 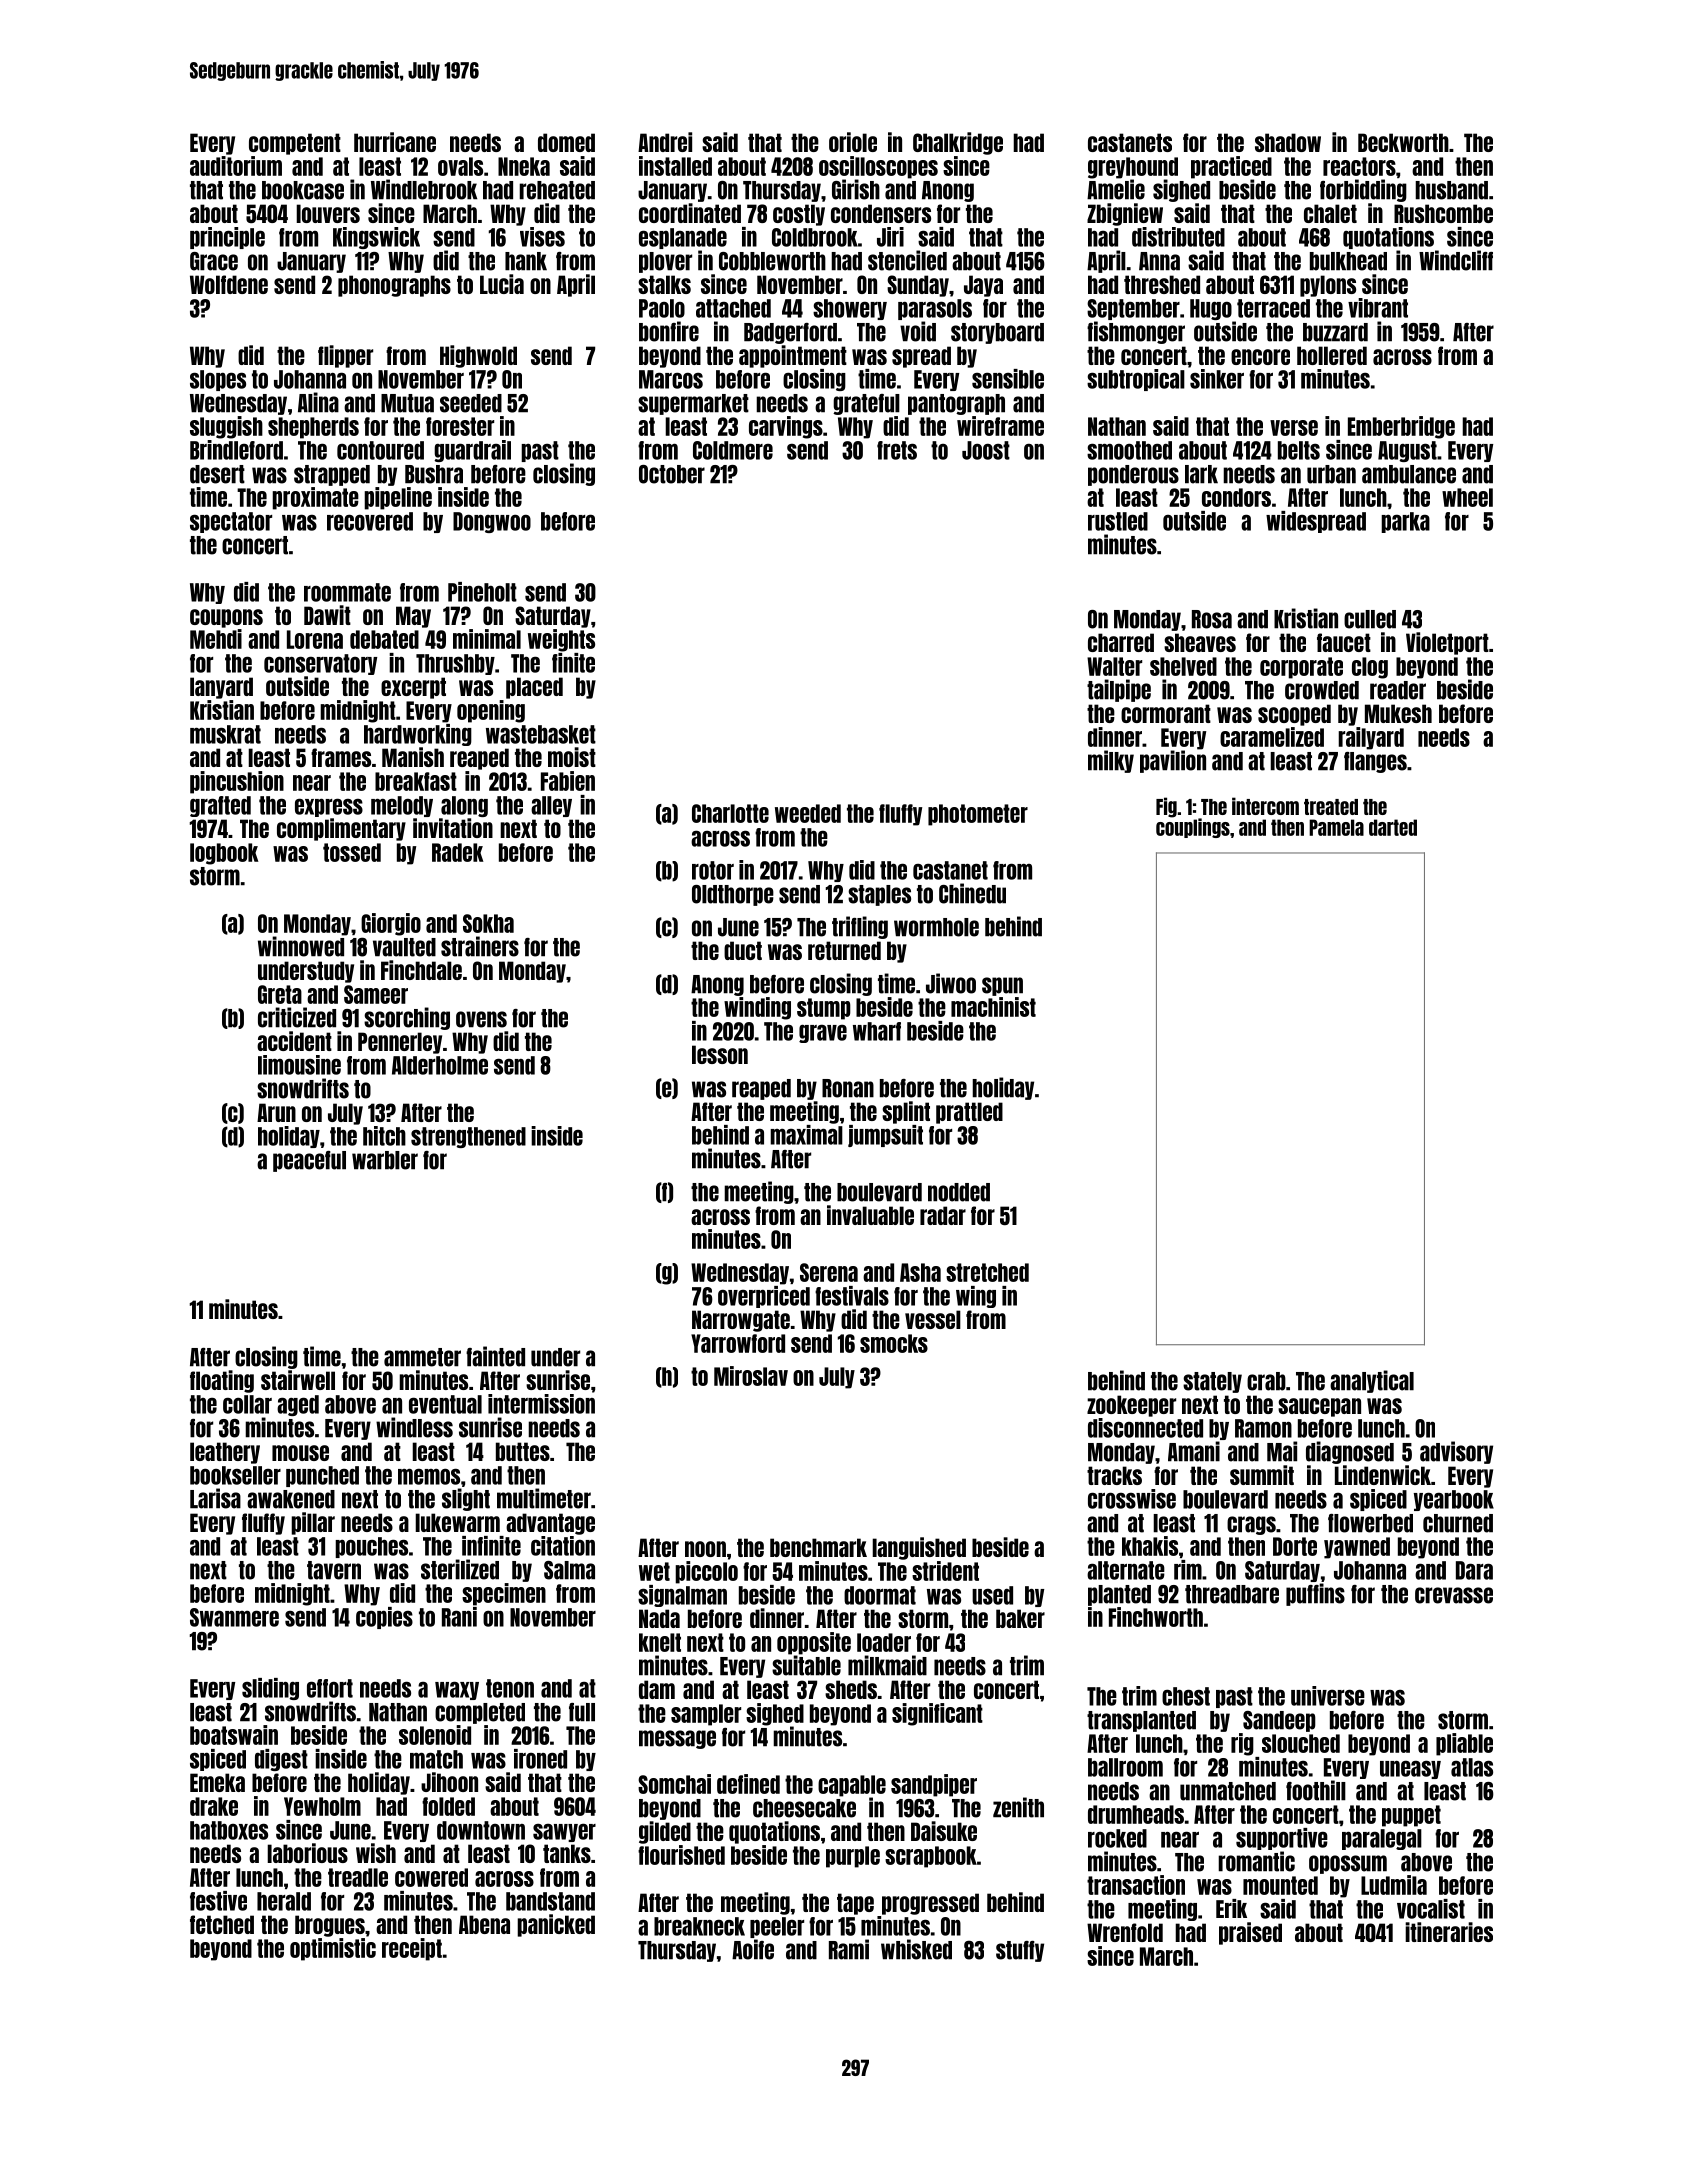 What do you see at coordinates (853, 142) in the image?
I see `oriole` at bounding box center [853, 142].
